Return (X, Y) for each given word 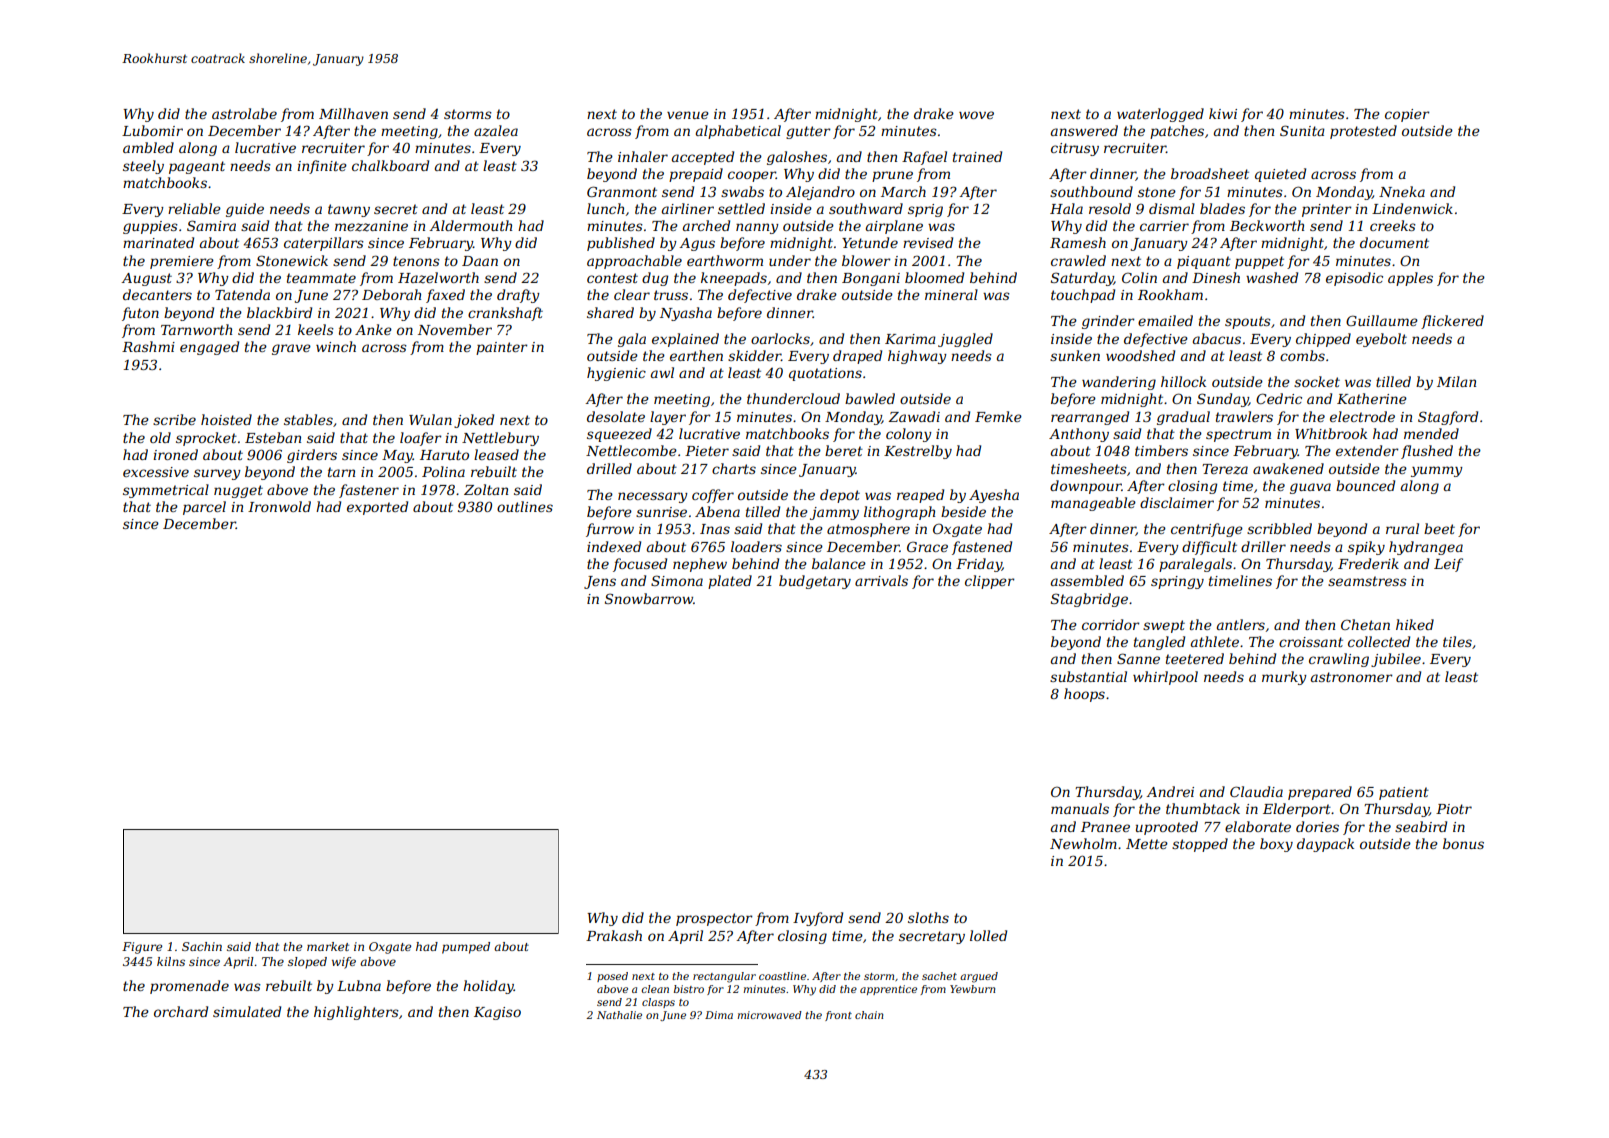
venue (688, 115)
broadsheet (1210, 173)
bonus (1463, 843)
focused (640, 565)
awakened (1288, 468)
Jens (600, 582)
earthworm (725, 260)
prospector (714, 919)
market (328, 946)
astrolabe (244, 113)
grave (291, 349)
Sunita (1302, 130)
